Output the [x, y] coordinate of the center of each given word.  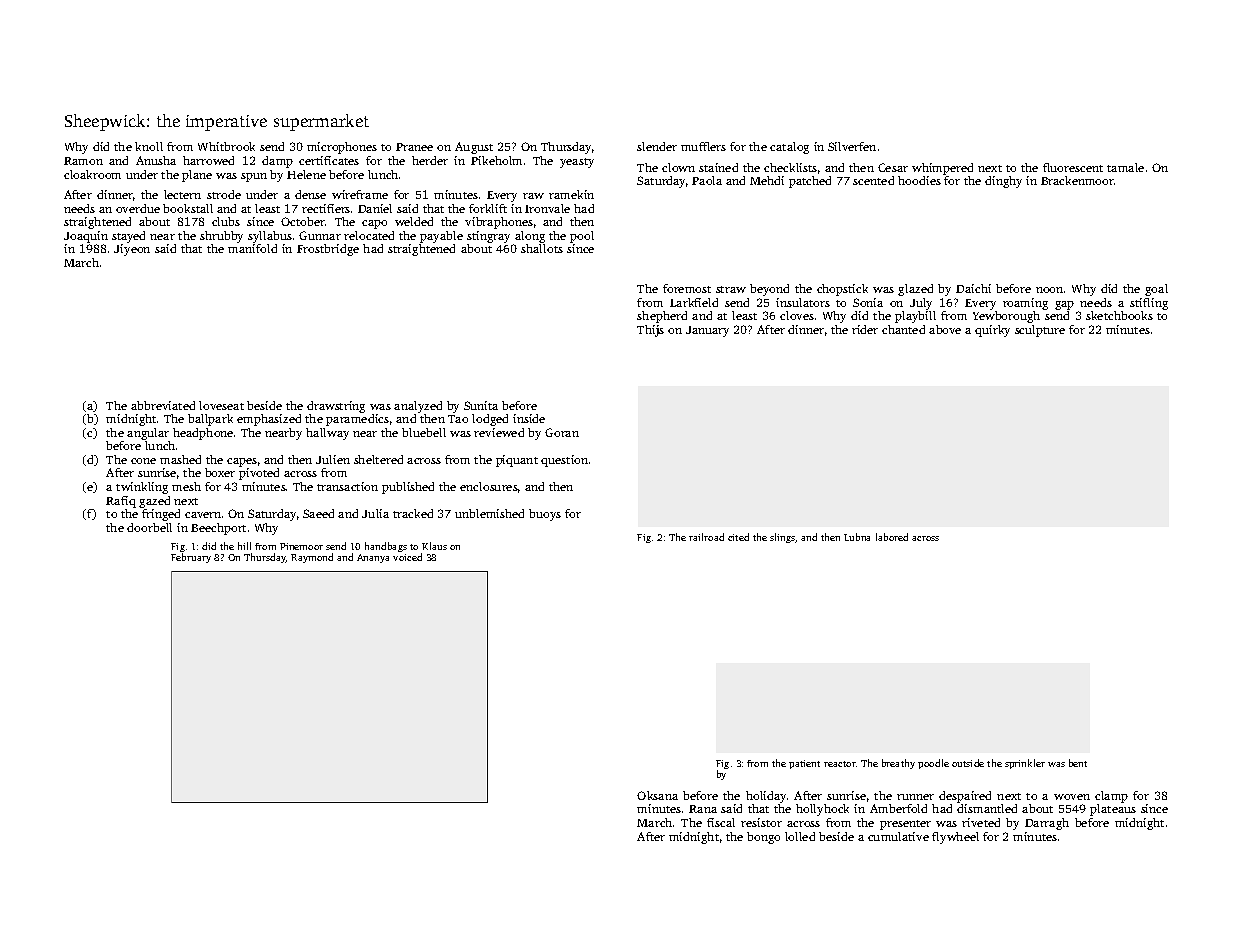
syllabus [270, 237]
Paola [707, 180]
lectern [182, 194]
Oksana [657, 795]
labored [892, 537]
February [191, 558]
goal [1156, 290]
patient [804, 764]
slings [783, 538]
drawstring [336, 407]
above [945, 329]
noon [1049, 290]
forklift [488, 208]
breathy [898, 764]
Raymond [312, 558]
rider [865, 329]
